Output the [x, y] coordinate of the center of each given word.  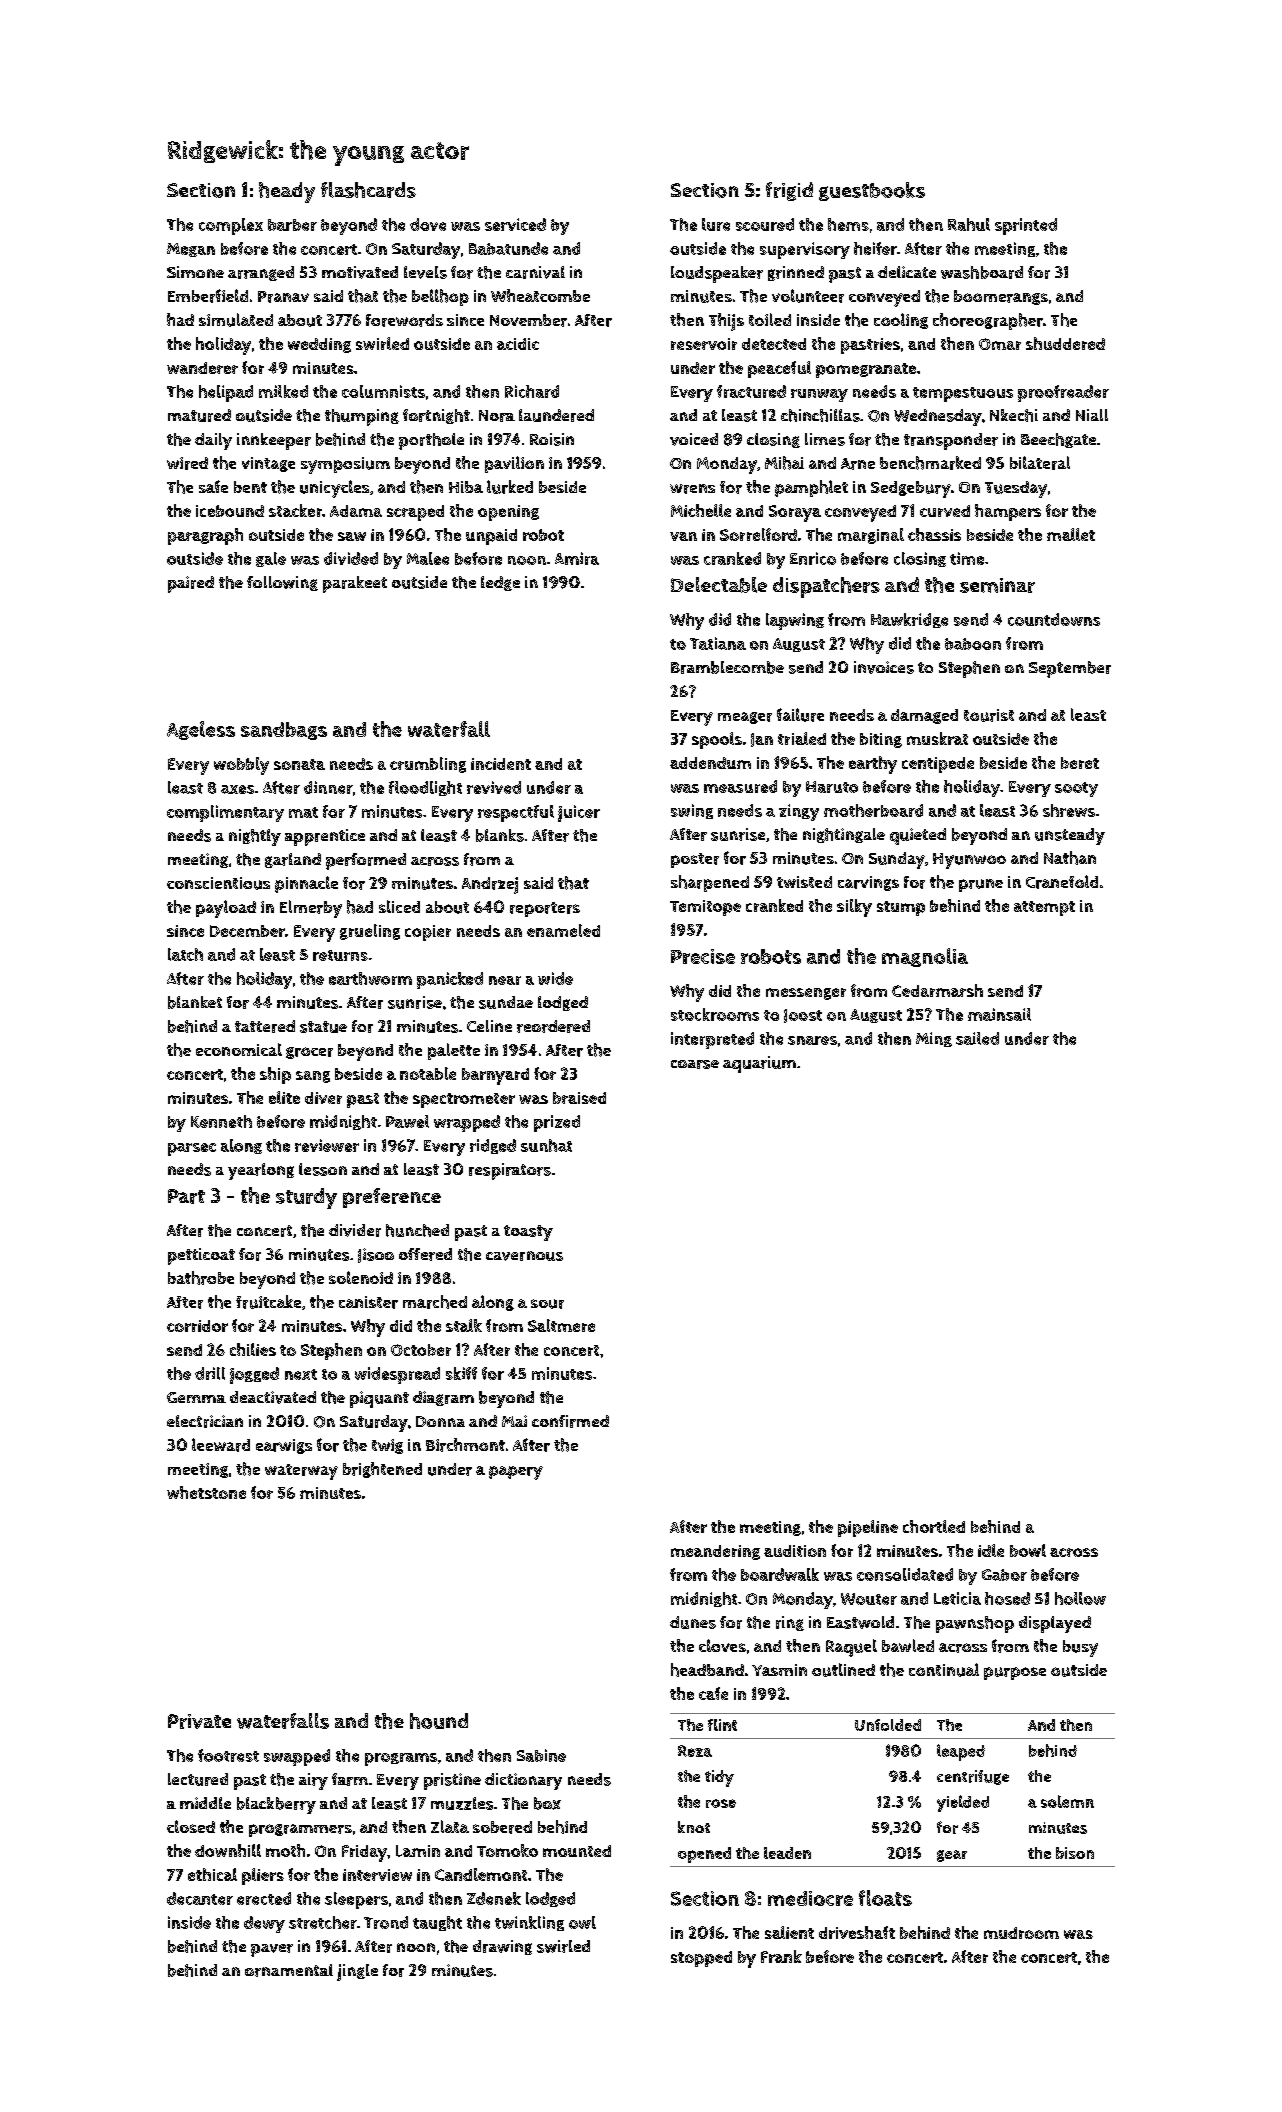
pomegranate [866, 370]
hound [439, 1721]
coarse [695, 1064]
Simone [195, 272]
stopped [701, 1959]
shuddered [1065, 343]
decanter [200, 1898]
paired [191, 584]
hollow [1080, 1598]
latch [185, 954]
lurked [510, 487]
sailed [977, 1038]
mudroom [1021, 1933]
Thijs [726, 322]
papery [516, 1473]
